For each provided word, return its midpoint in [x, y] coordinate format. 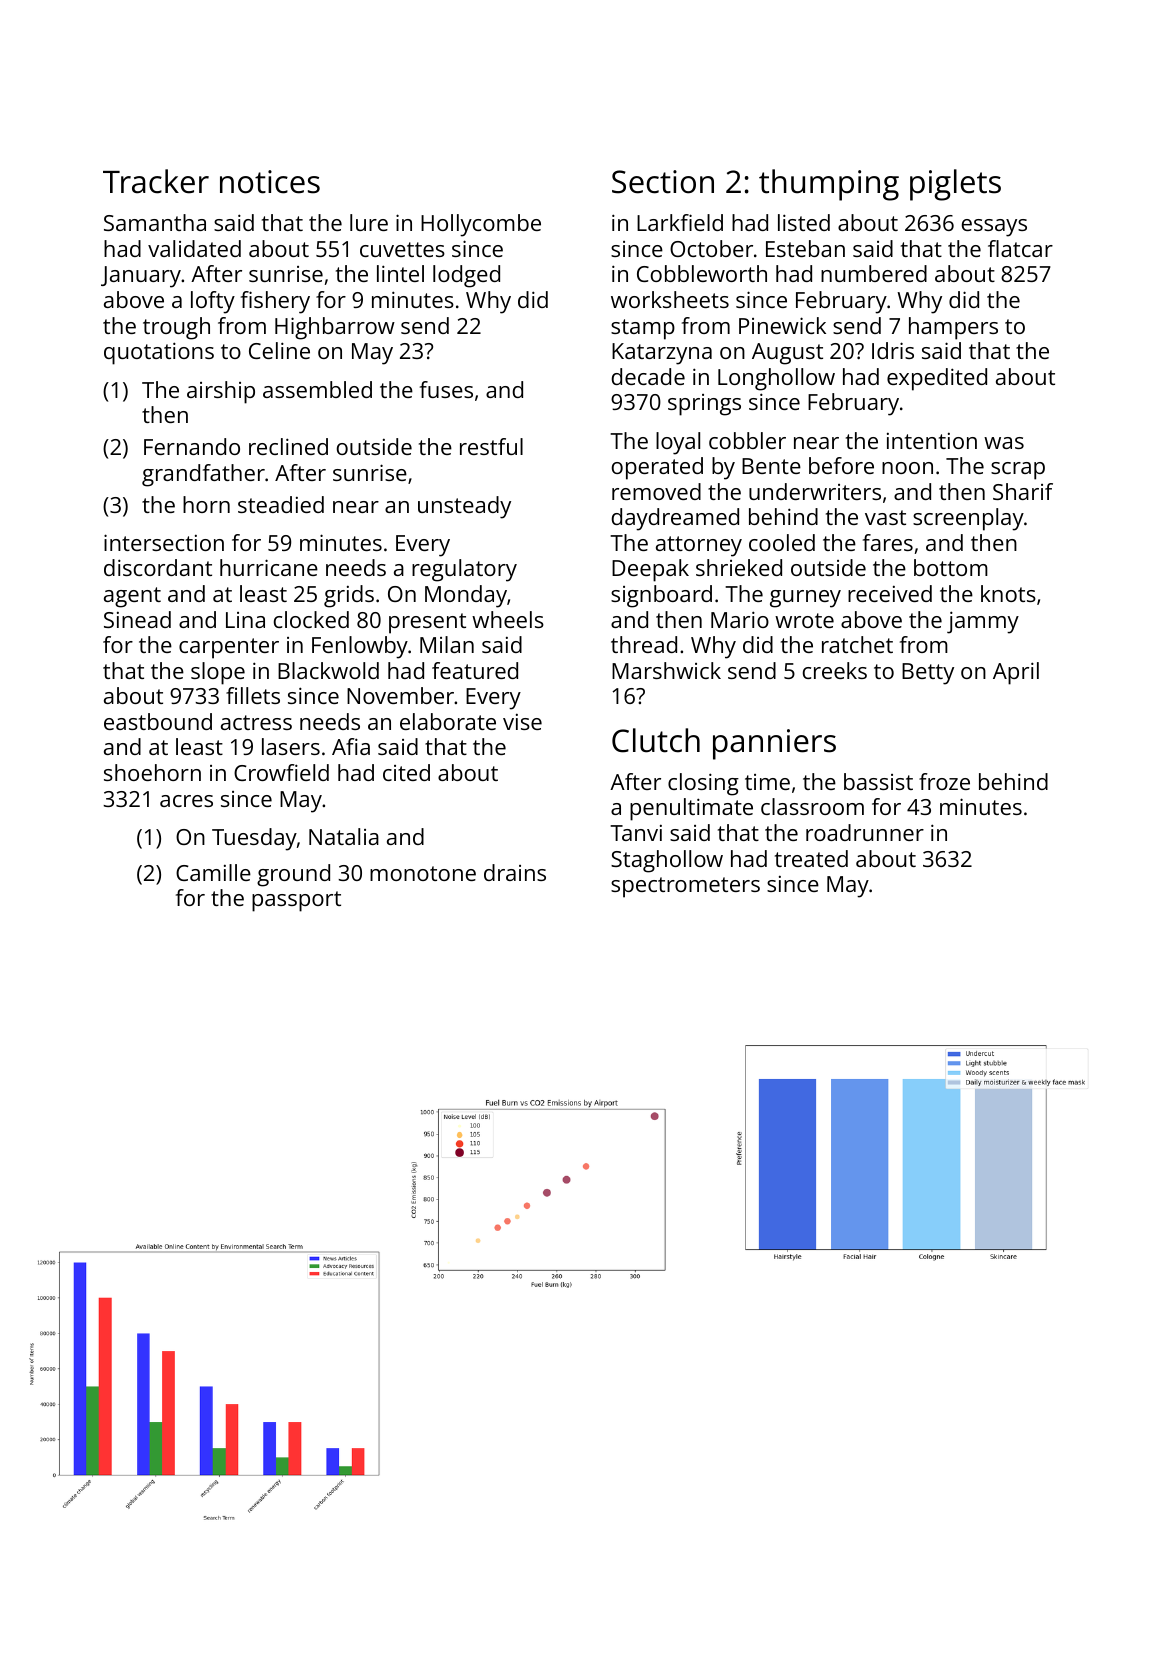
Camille [213, 872]
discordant [158, 567]
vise [522, 722]
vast [885, 517]
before [841, 465]
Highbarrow [335, 328]
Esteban [805, 248]
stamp [643, 329]
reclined [288, 446]
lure [369, 222]
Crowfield [281, 772]
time [767, 782]
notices [270, 182]
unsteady [464, 507]
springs [704, 405]
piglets [955, 185]
